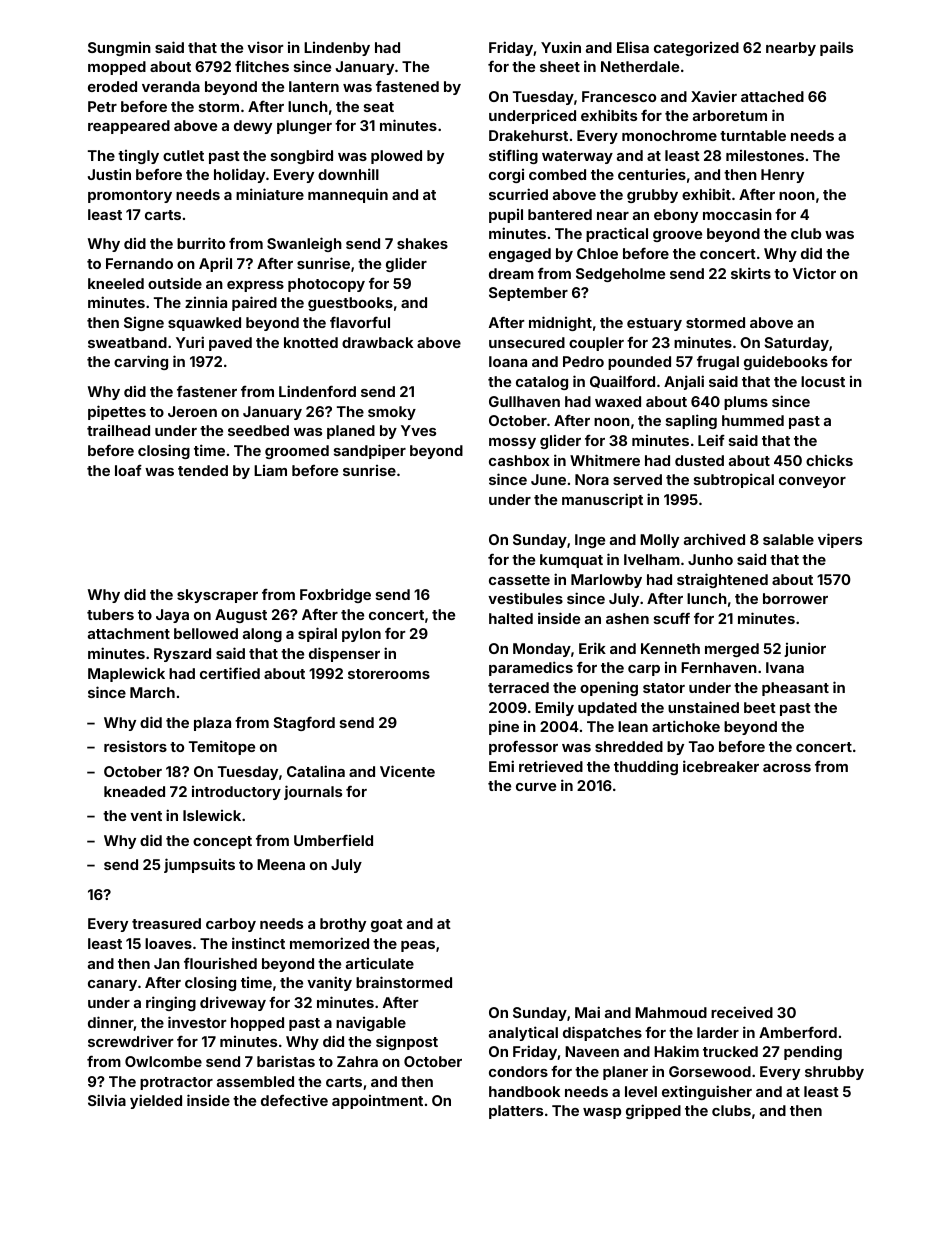 This image has width=952, height=1233. What do you see at coordinates (734, 480) in the image?
I see `subtropical` at bounding box center [734, 480].
